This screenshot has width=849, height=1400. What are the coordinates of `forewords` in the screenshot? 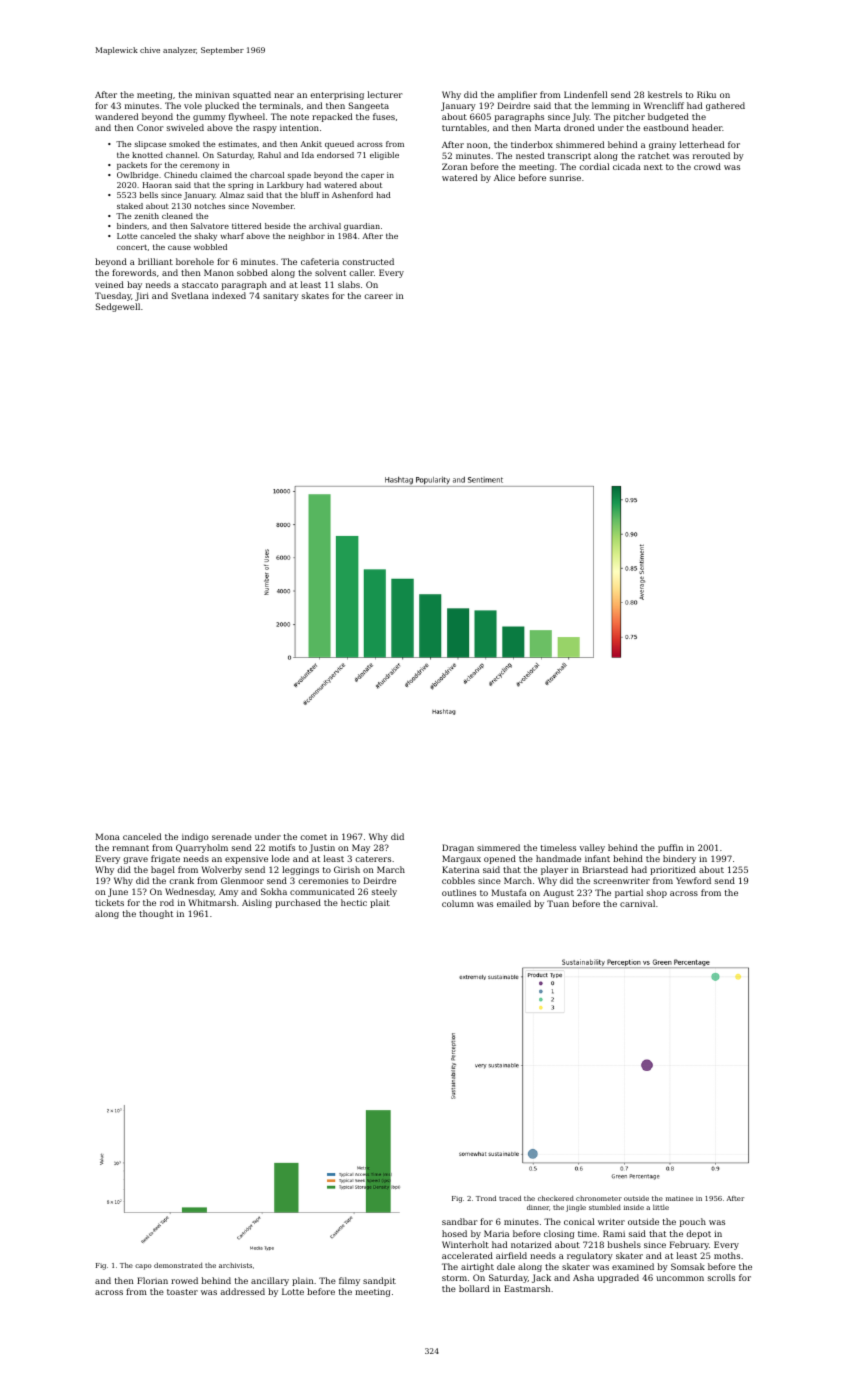 It's located at (134, 272).
